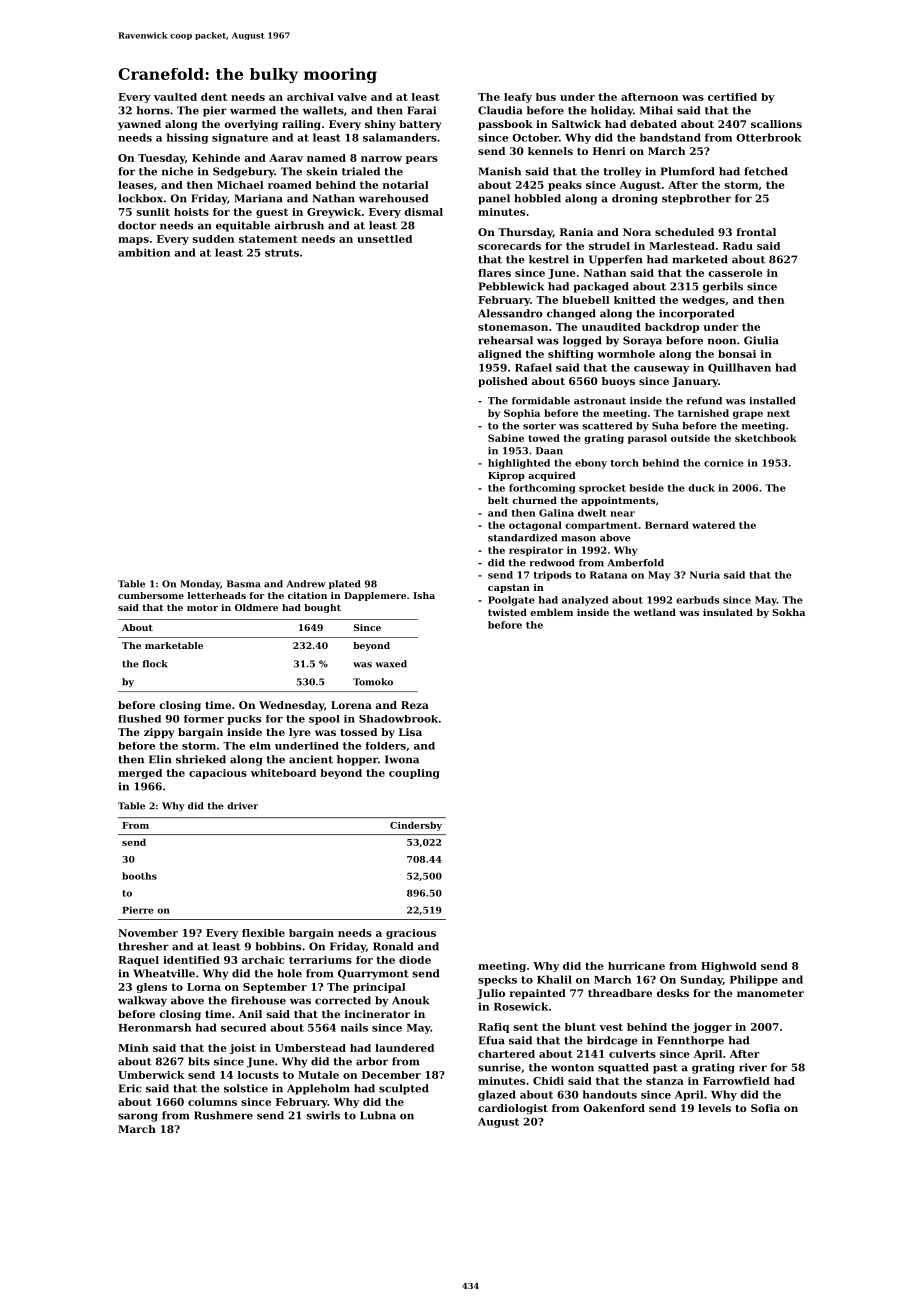 The image size is (924, 1308). What do you see at coordinates (345, 584) in the screenshot?
I see `plated` at bounding box center [345, 584].
